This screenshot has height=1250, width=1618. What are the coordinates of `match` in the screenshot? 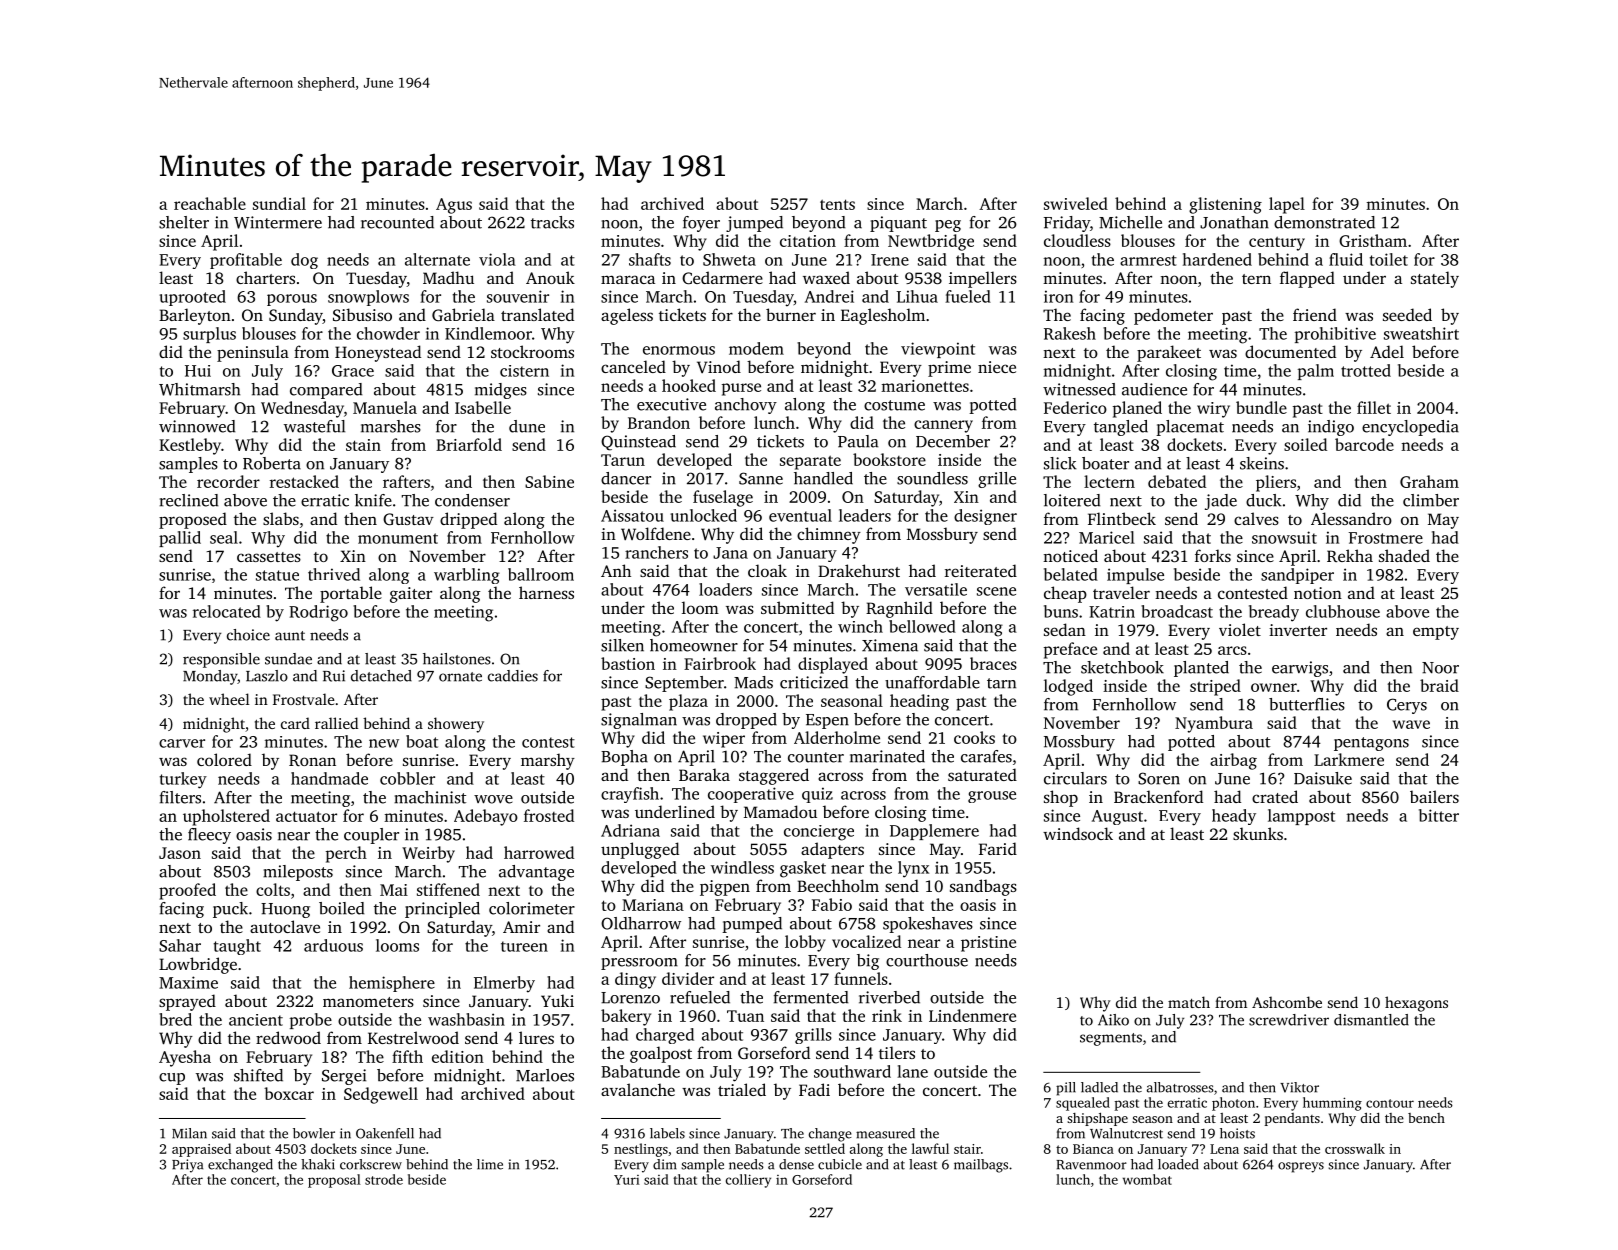 It's located at (1189, 1002).
